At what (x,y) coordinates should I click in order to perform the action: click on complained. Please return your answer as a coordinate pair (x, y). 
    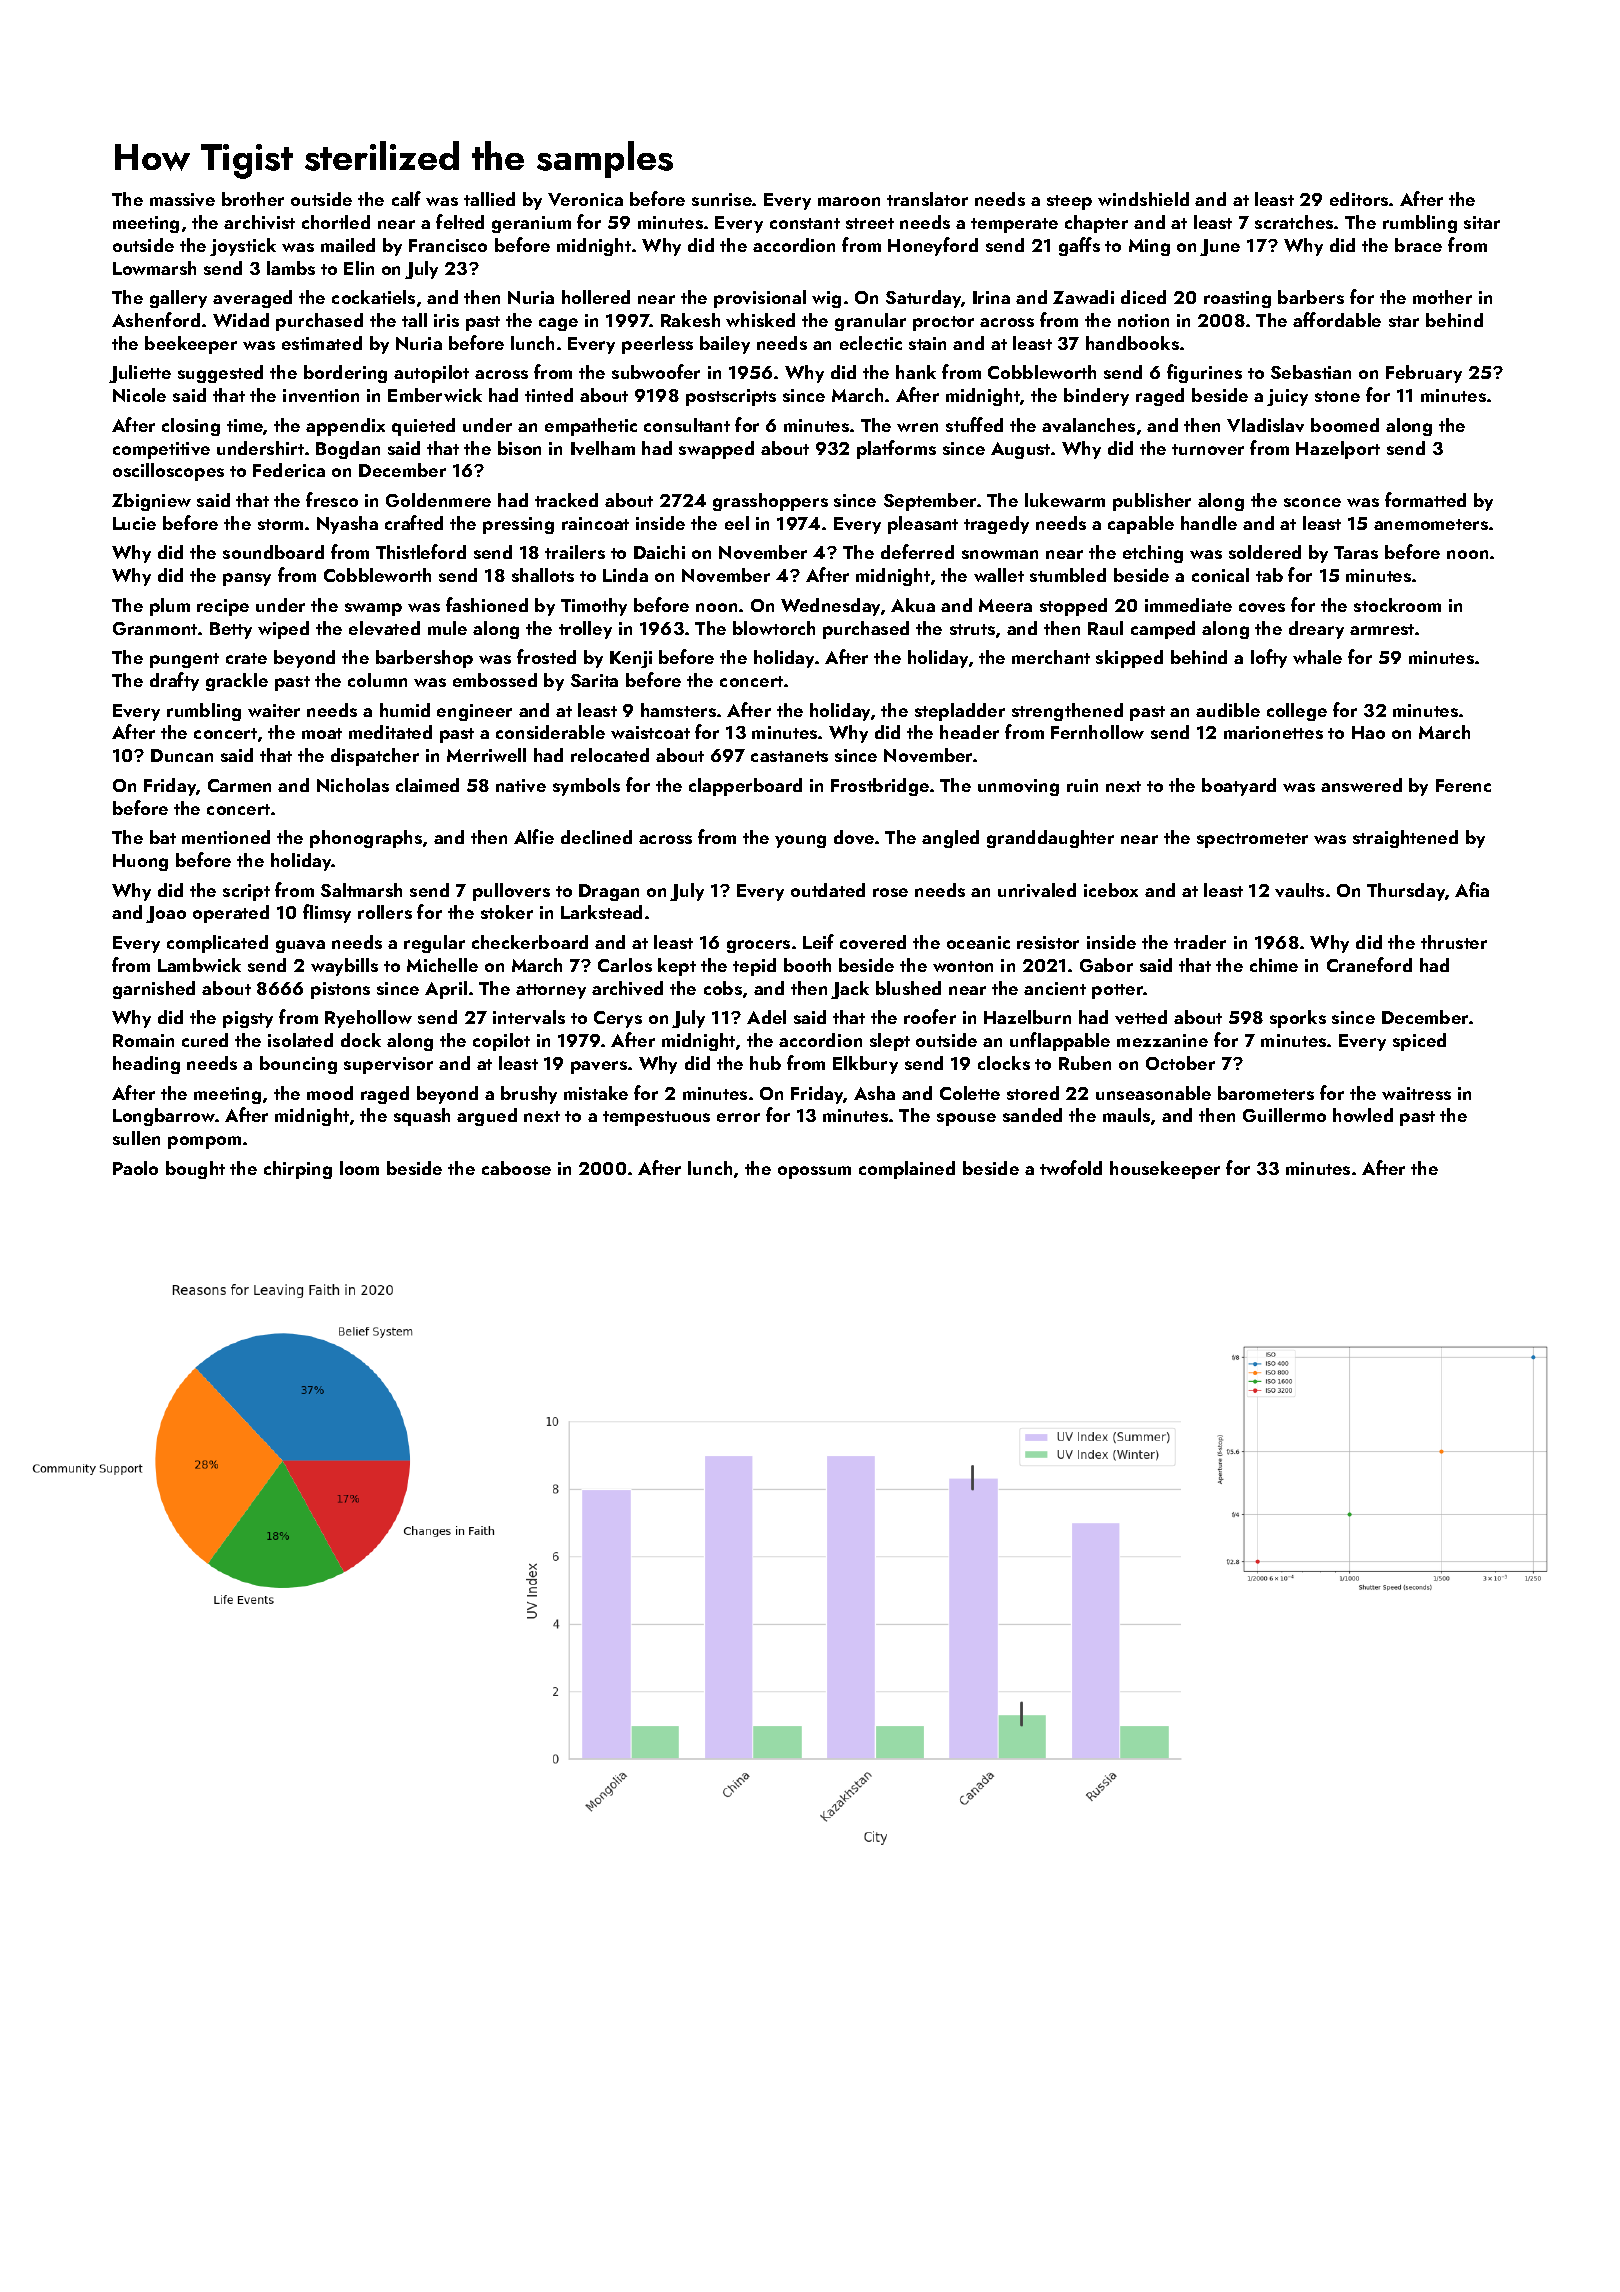
    Looking at the image, I should click on (907, 1170).
